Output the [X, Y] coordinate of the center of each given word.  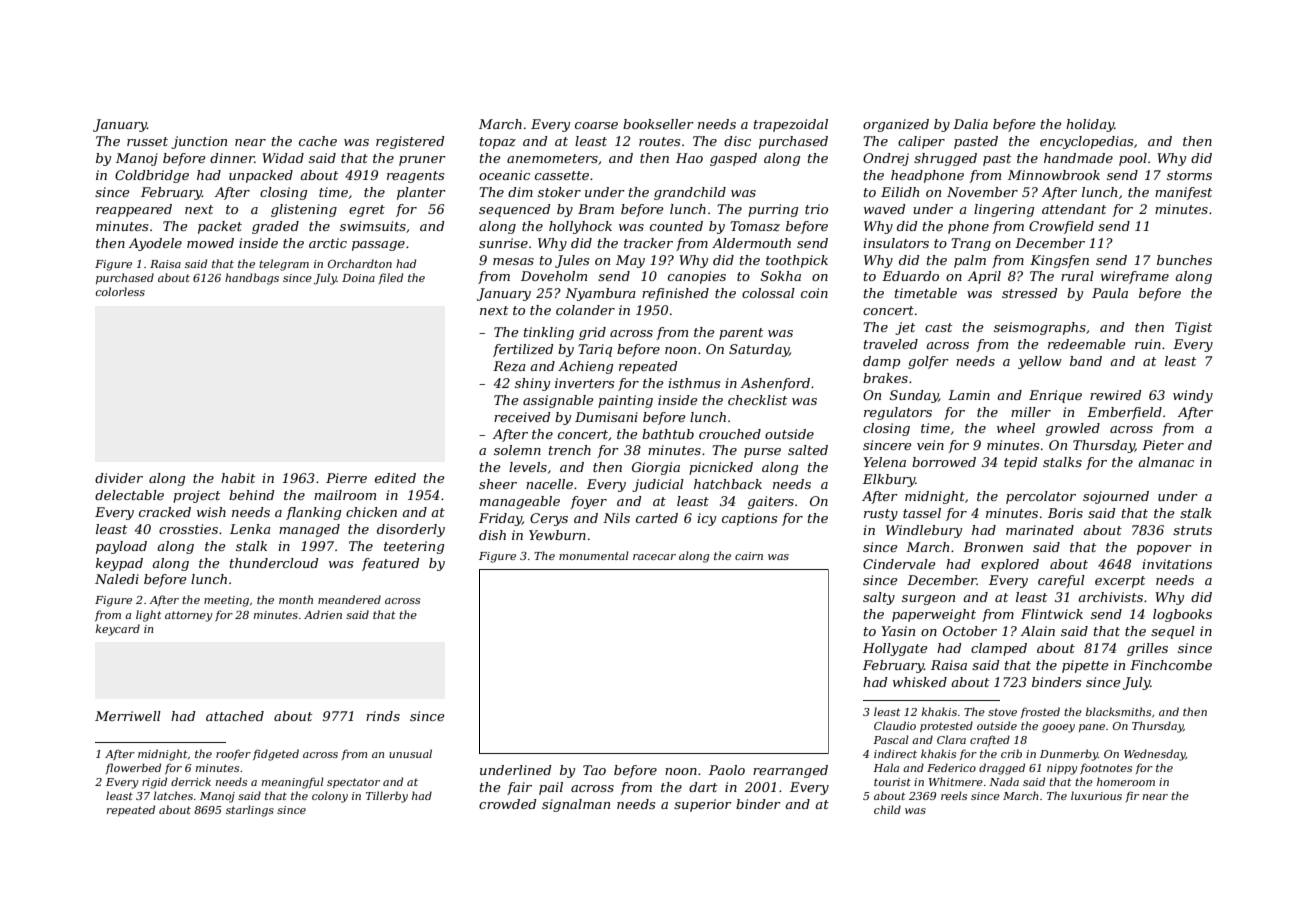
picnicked [721, 468]
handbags [252, 279]
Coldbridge [152, 176]
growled [1073, 429]
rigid [154, 783]
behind [252, 495]
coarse [596, 125]
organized [896, 125]
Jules [572, 261]
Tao [594, 770]
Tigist [1193, 328]
